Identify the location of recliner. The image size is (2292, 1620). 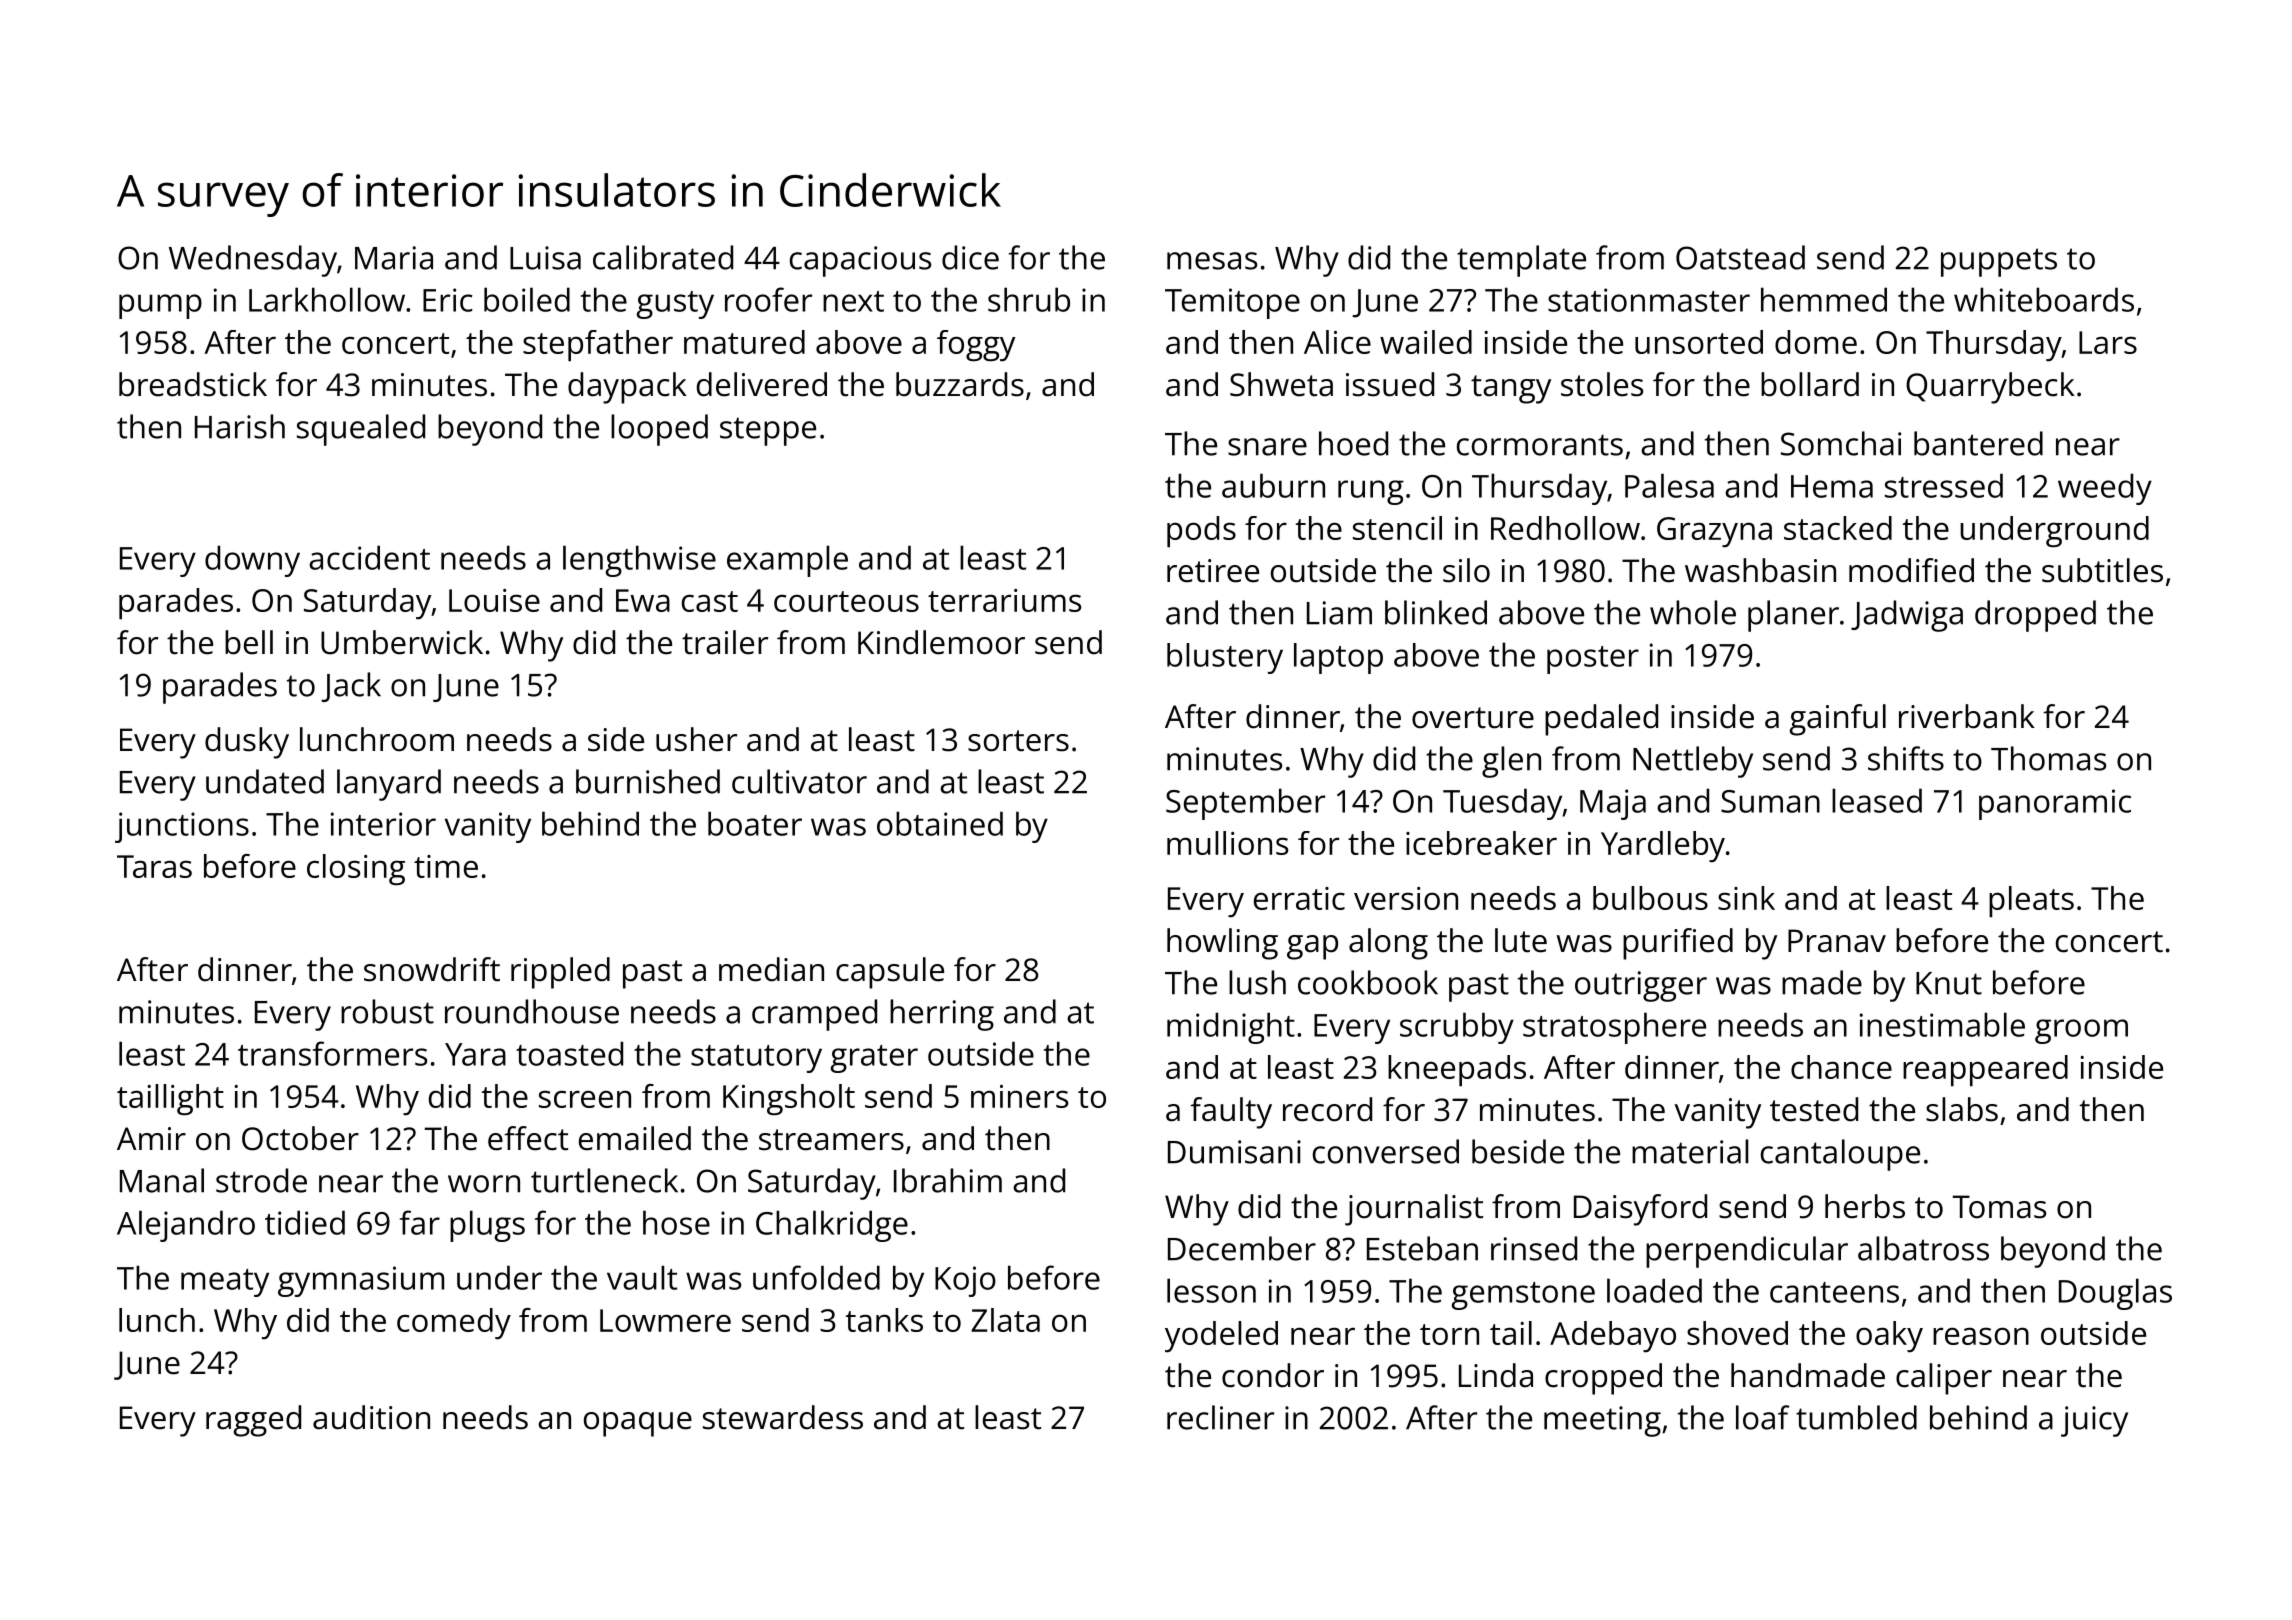
(1220, 1417).
